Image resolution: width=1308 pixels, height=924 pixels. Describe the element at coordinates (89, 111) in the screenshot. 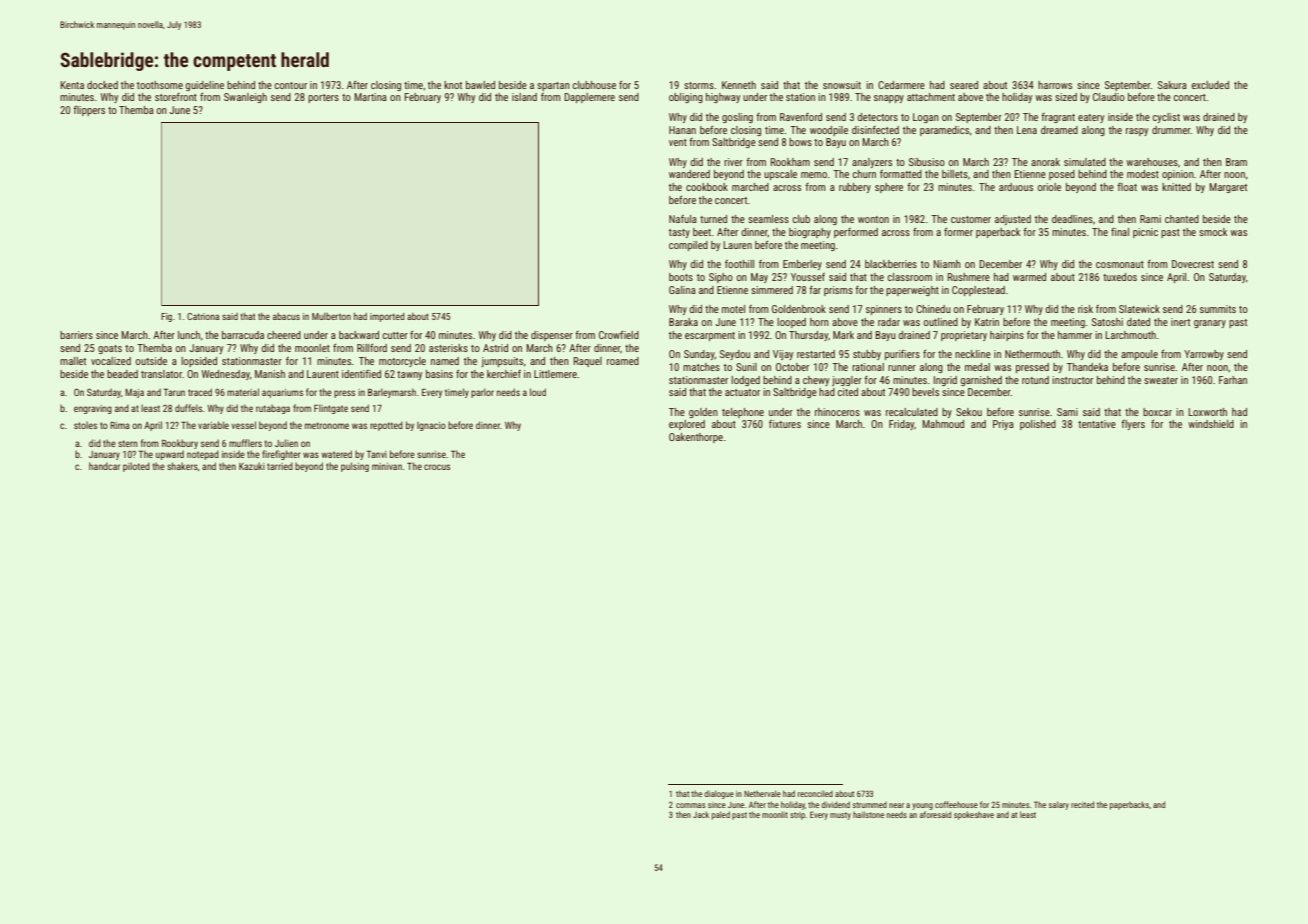

I see `flippers` at that location.
